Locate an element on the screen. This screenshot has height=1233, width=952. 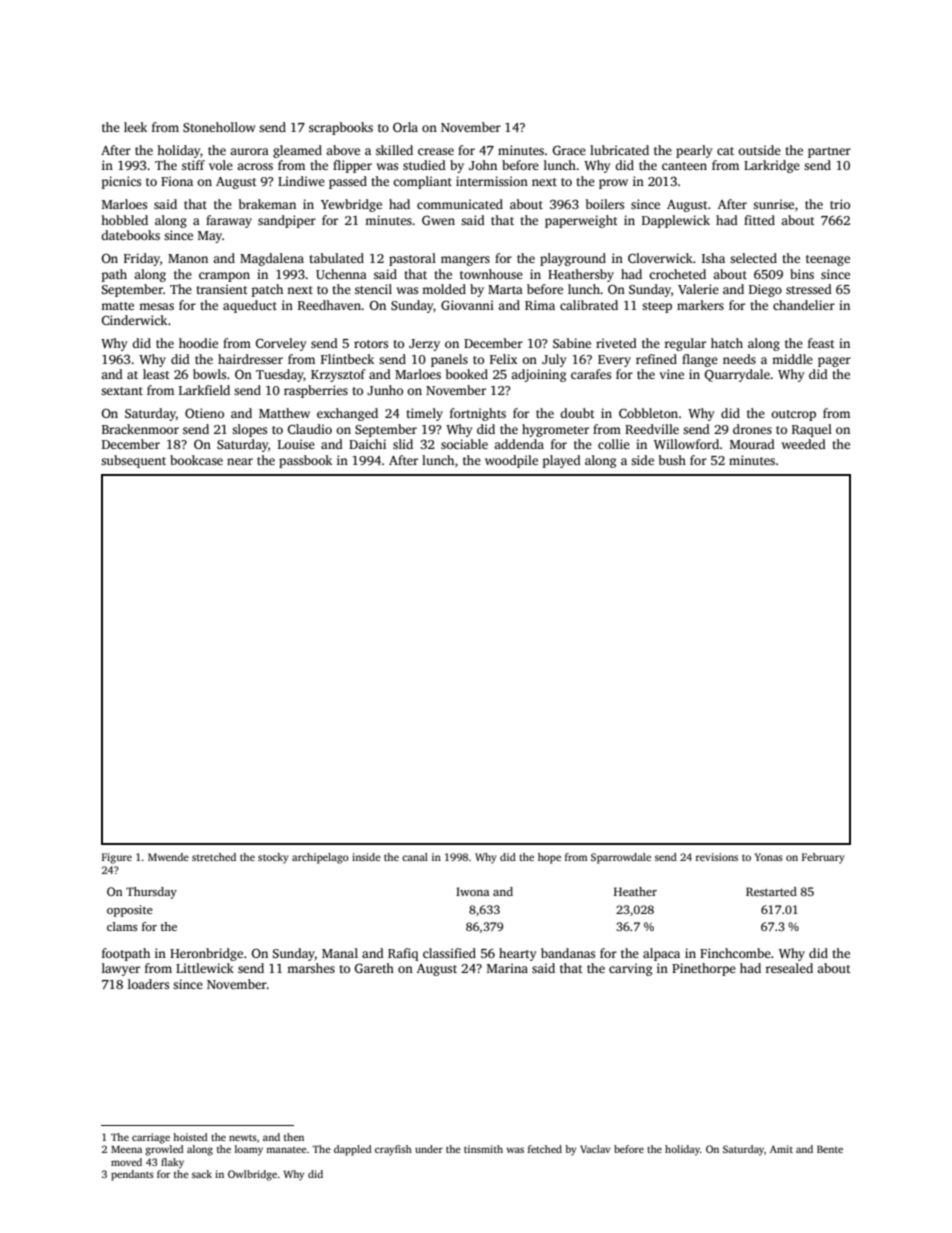
Gwen is located at coordinates (438, 220).
